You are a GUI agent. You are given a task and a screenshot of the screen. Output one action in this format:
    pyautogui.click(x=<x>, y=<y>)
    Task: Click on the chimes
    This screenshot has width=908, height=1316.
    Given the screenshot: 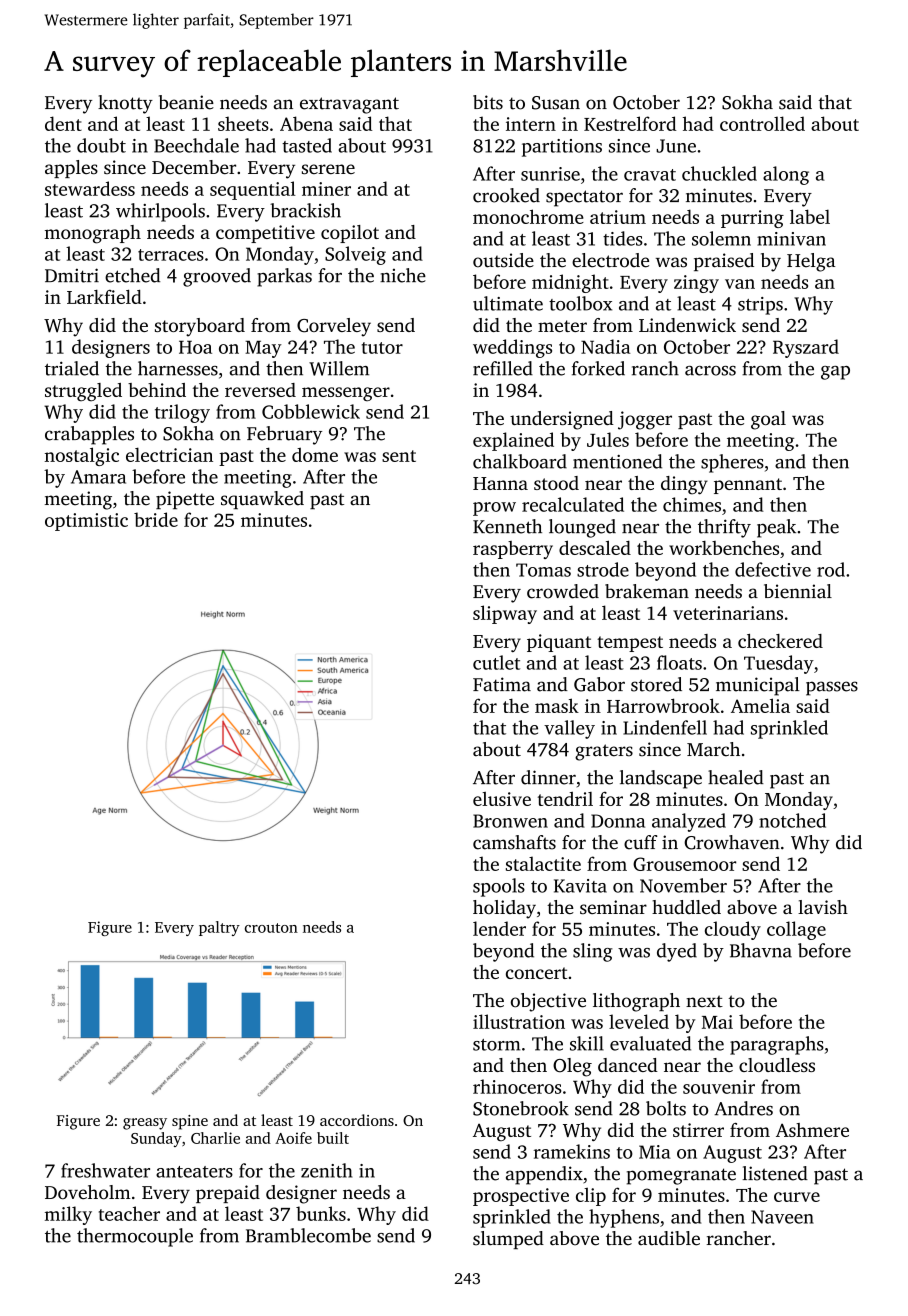 What is the action you would take?
    pyautogui.click(x=692, y=504)
